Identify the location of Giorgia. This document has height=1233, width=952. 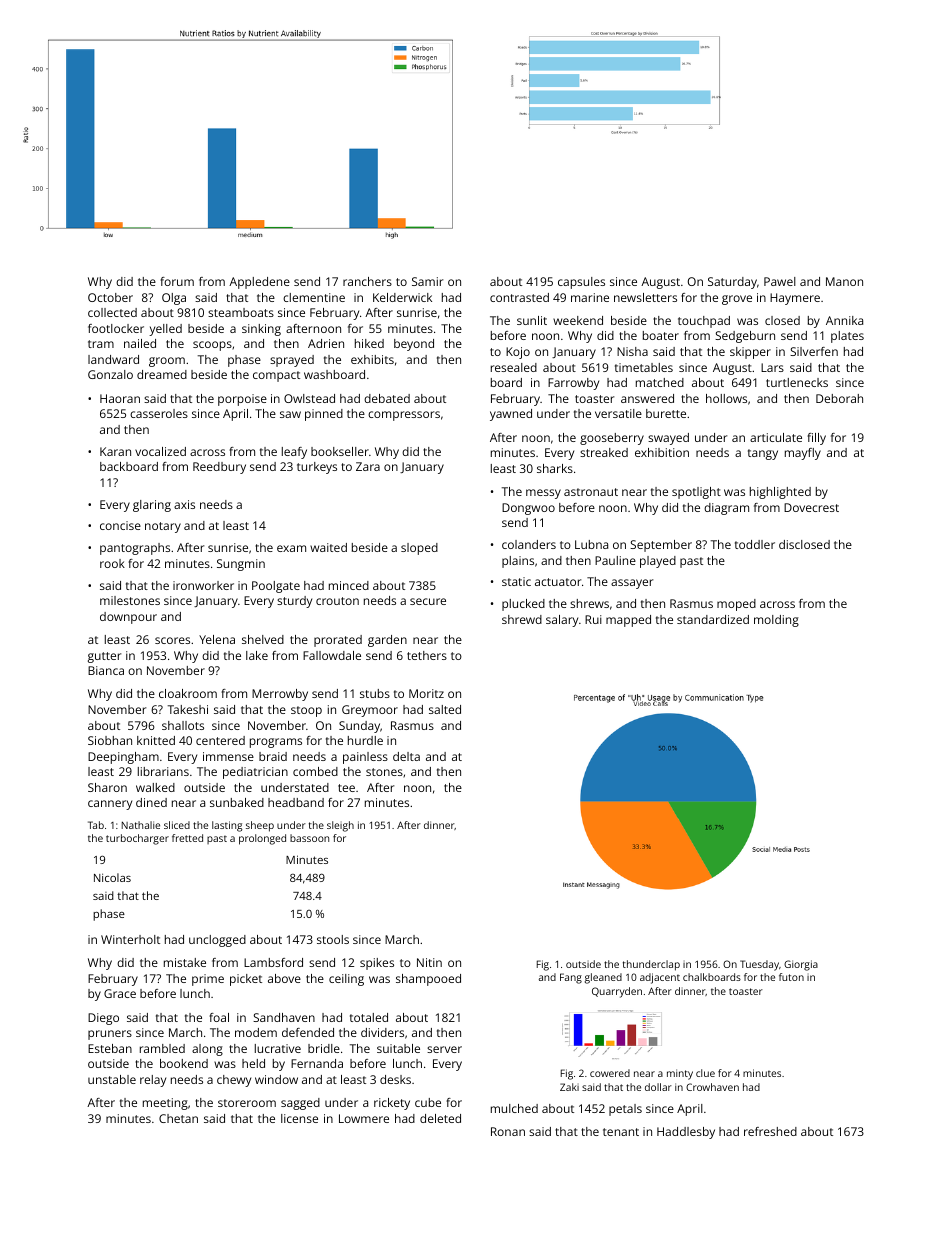
(801, 965).
